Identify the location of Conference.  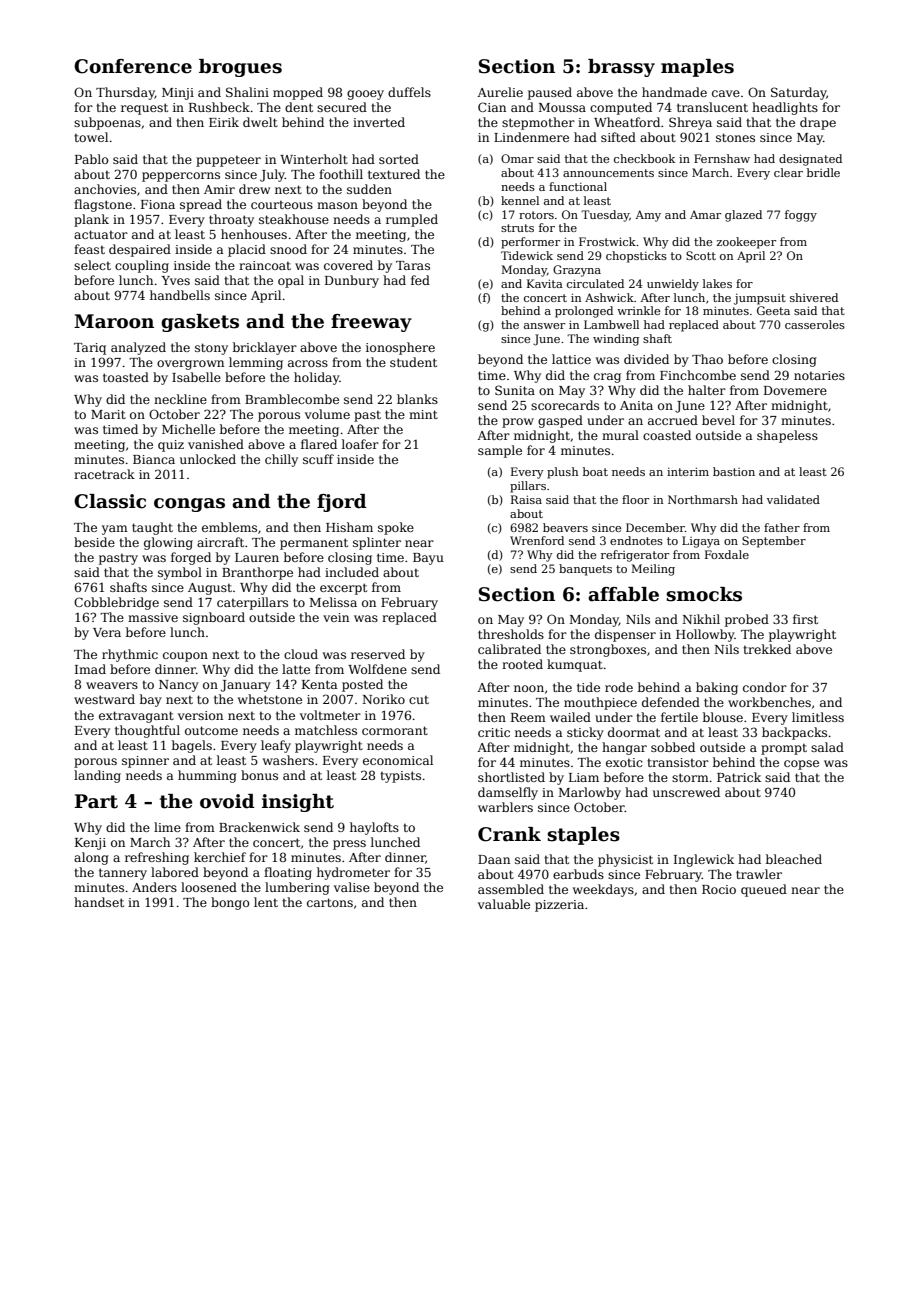
(133, 66).
